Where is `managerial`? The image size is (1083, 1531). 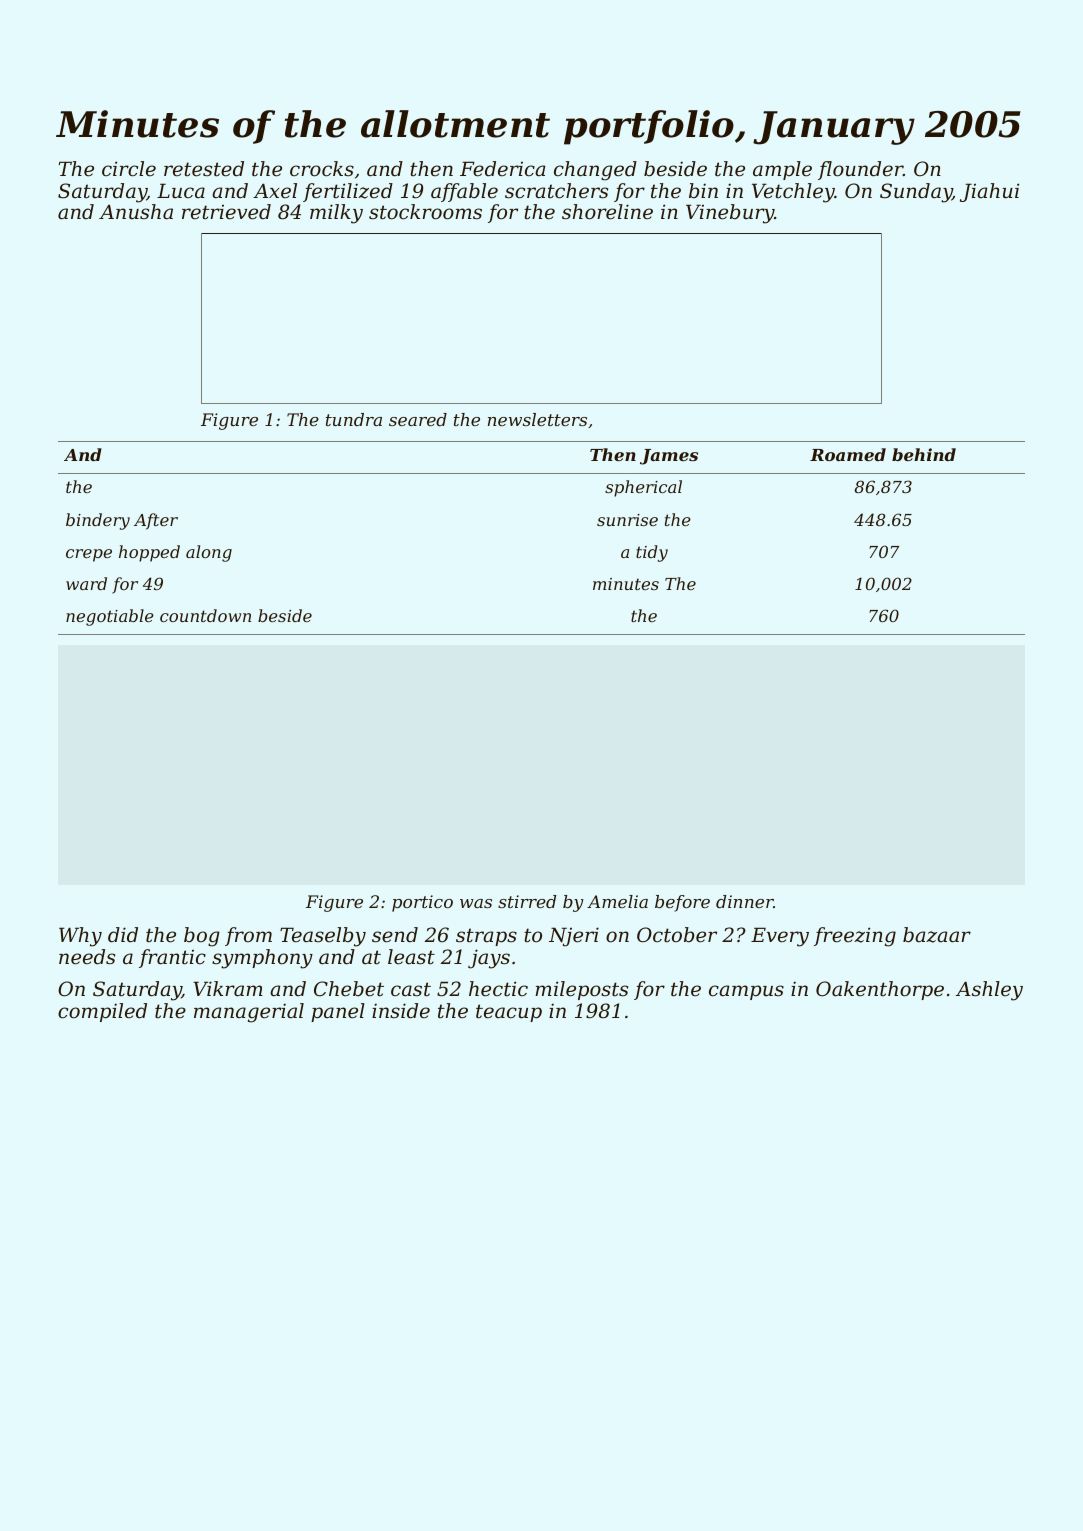
managerial is located at coordinates (249, 1013).
